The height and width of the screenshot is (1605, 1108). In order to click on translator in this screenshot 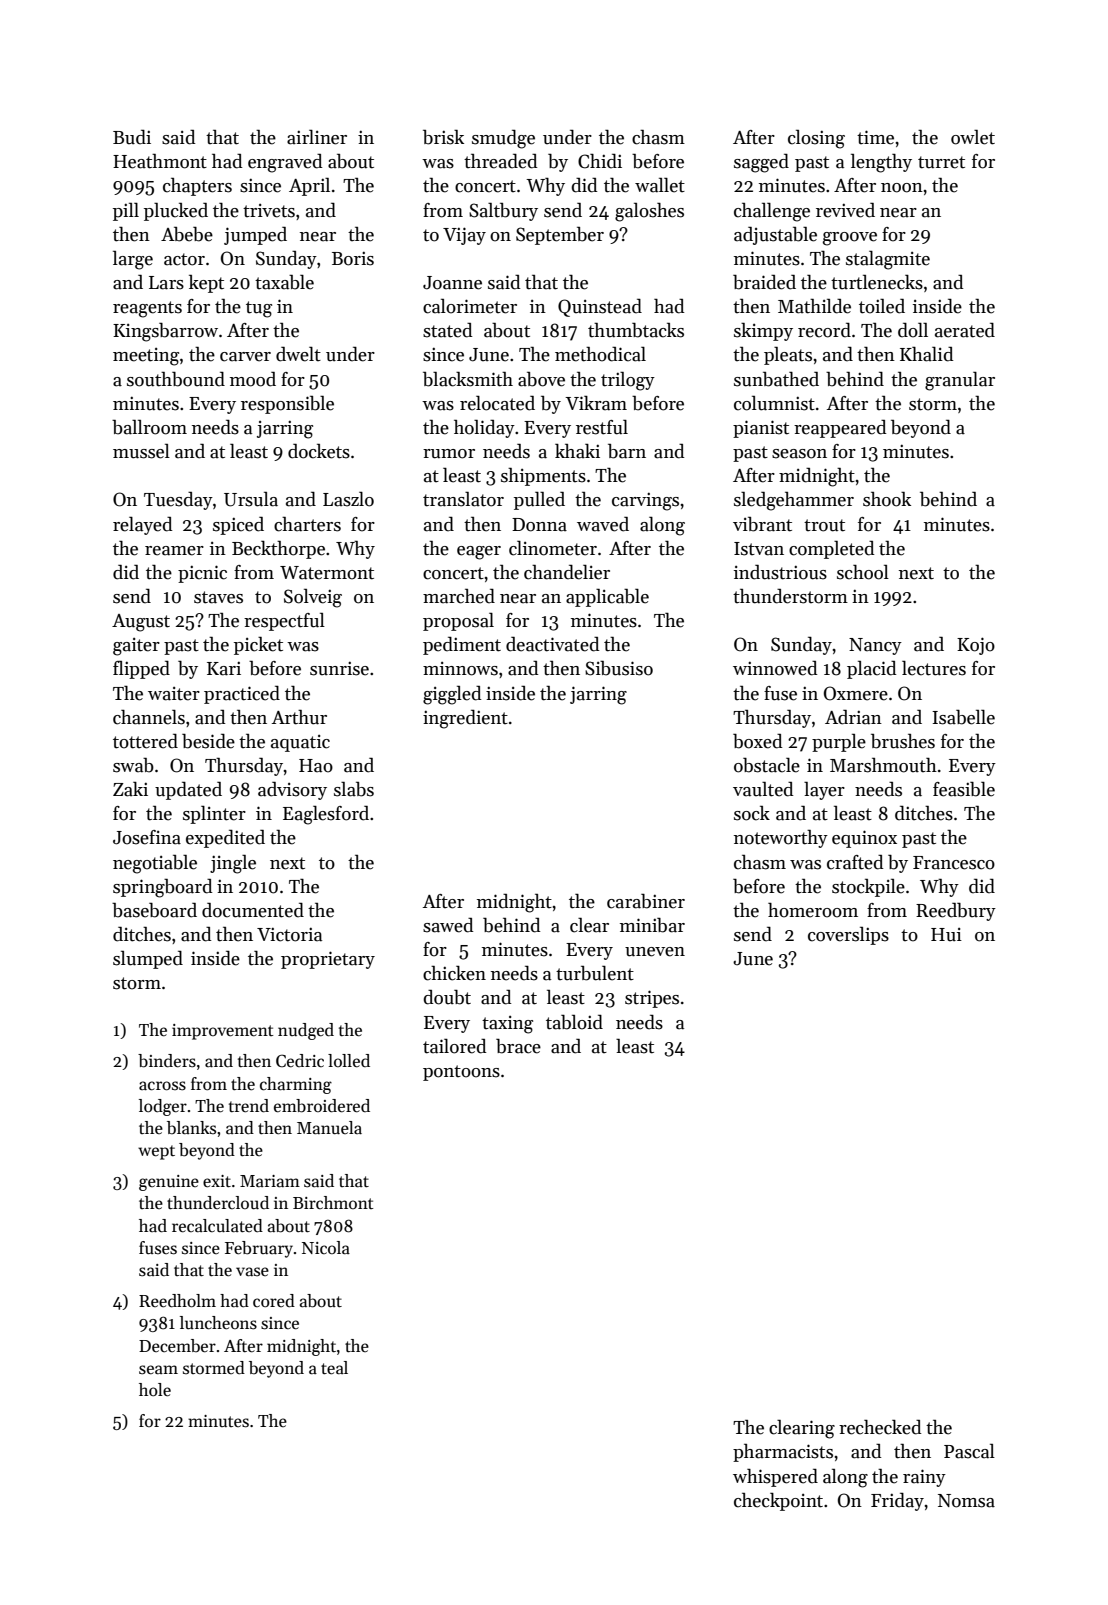, I will do `click(463, 499)`.
